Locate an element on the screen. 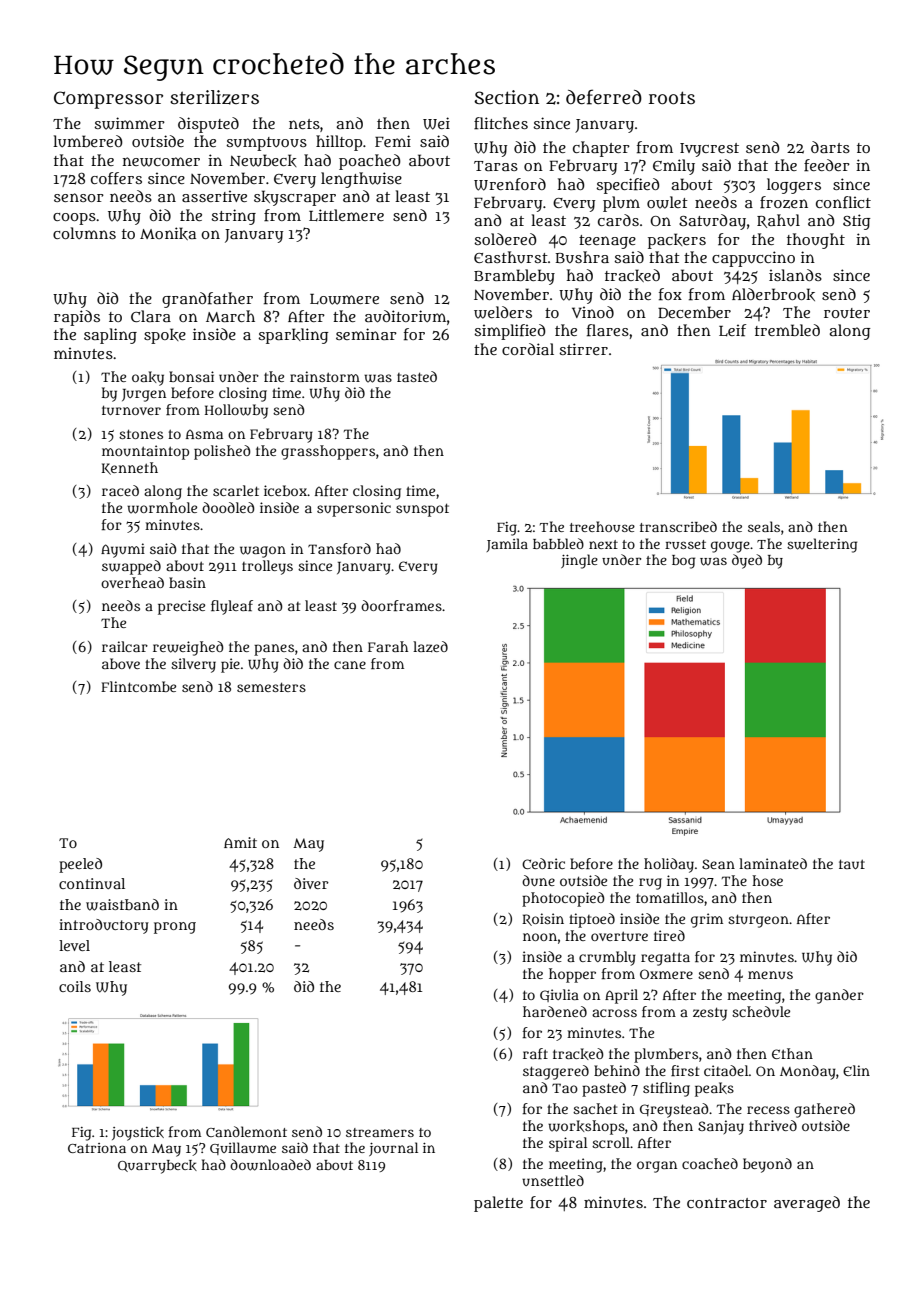  Cedric is located at coordinates (543, 863).
